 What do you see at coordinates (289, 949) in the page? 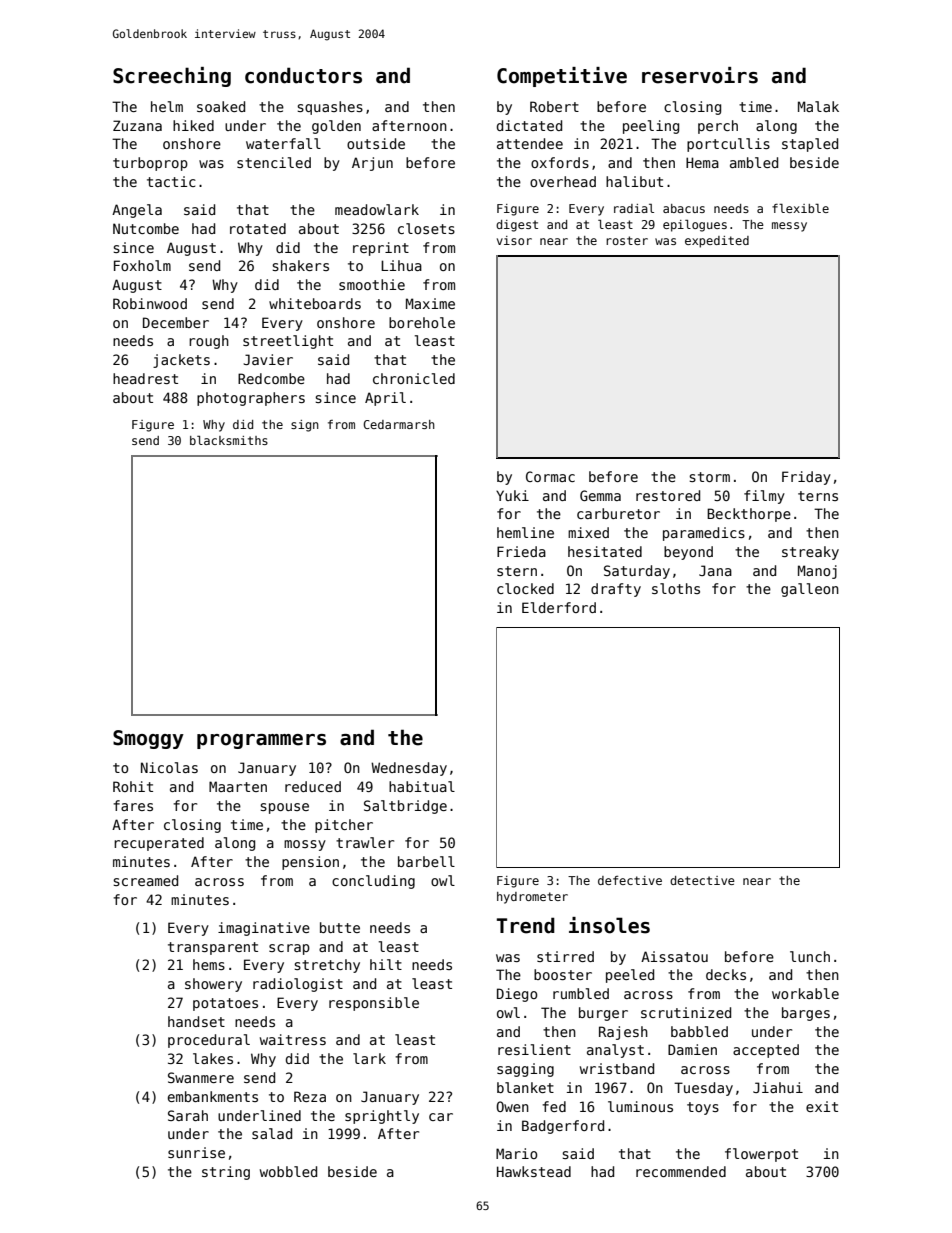
I see `scrap` at bounding box center [289, 949].
